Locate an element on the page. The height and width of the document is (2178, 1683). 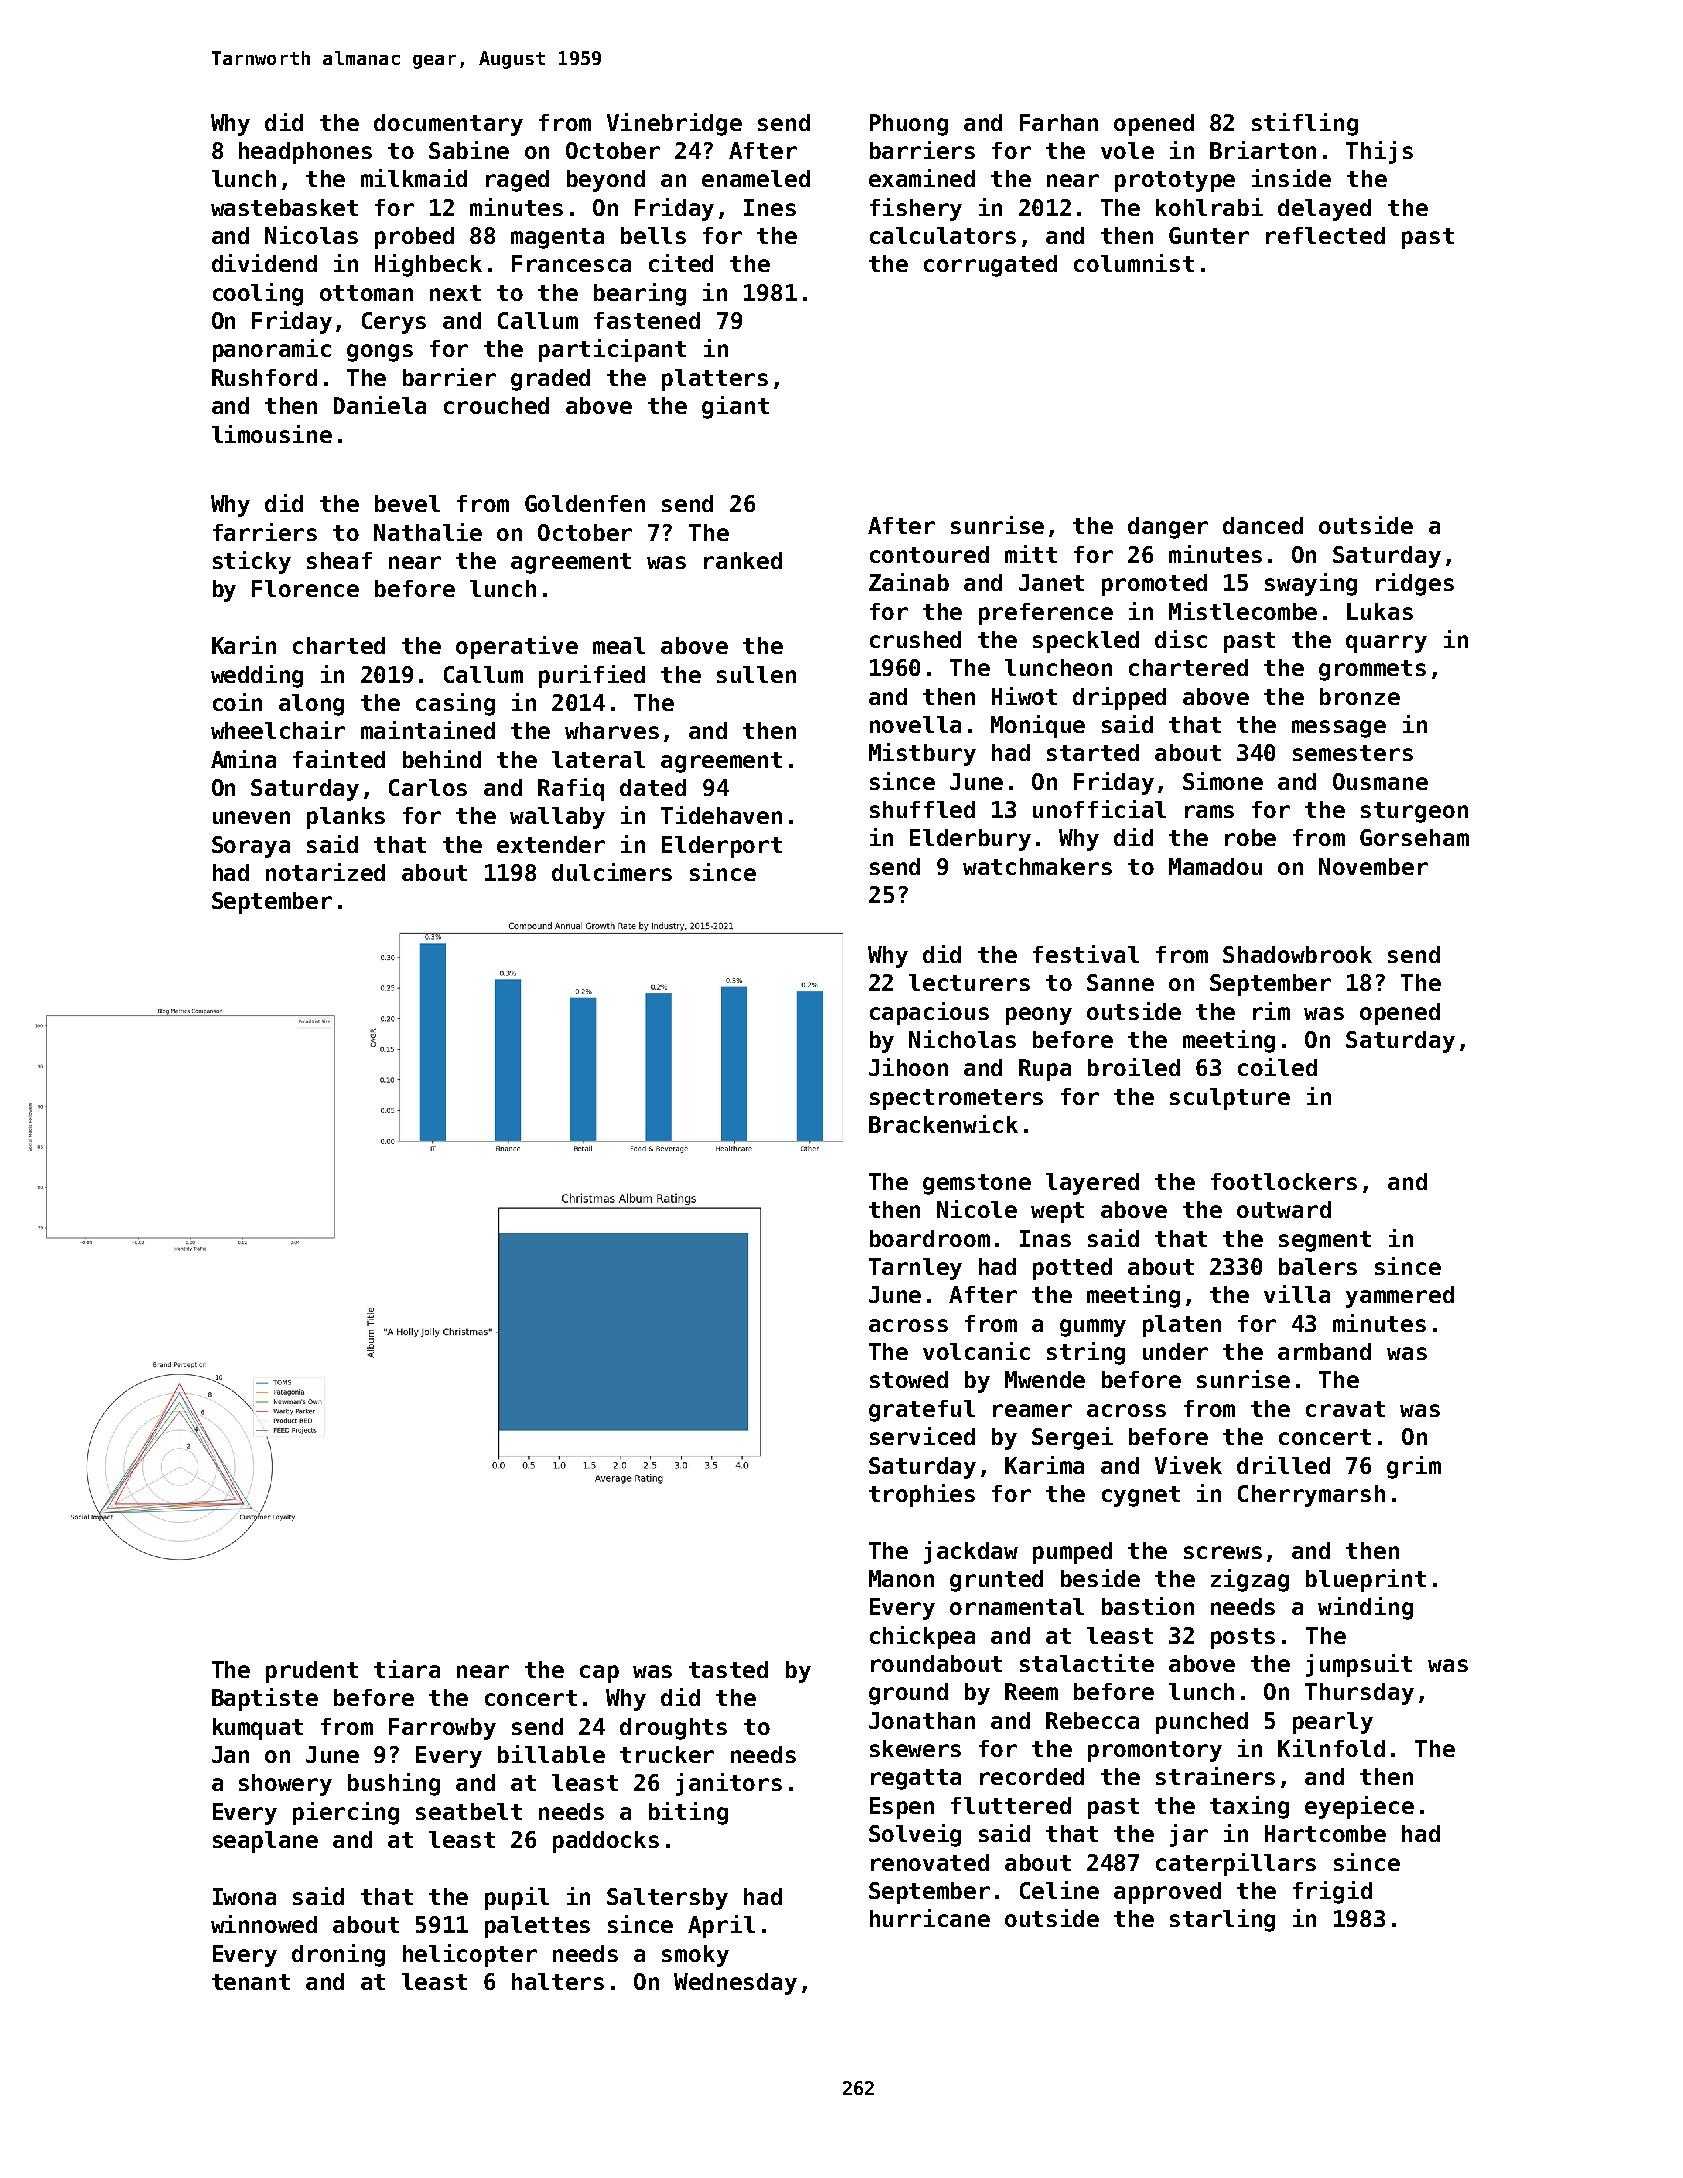
Mistlecombe is located at coordinates (1243, 611).
